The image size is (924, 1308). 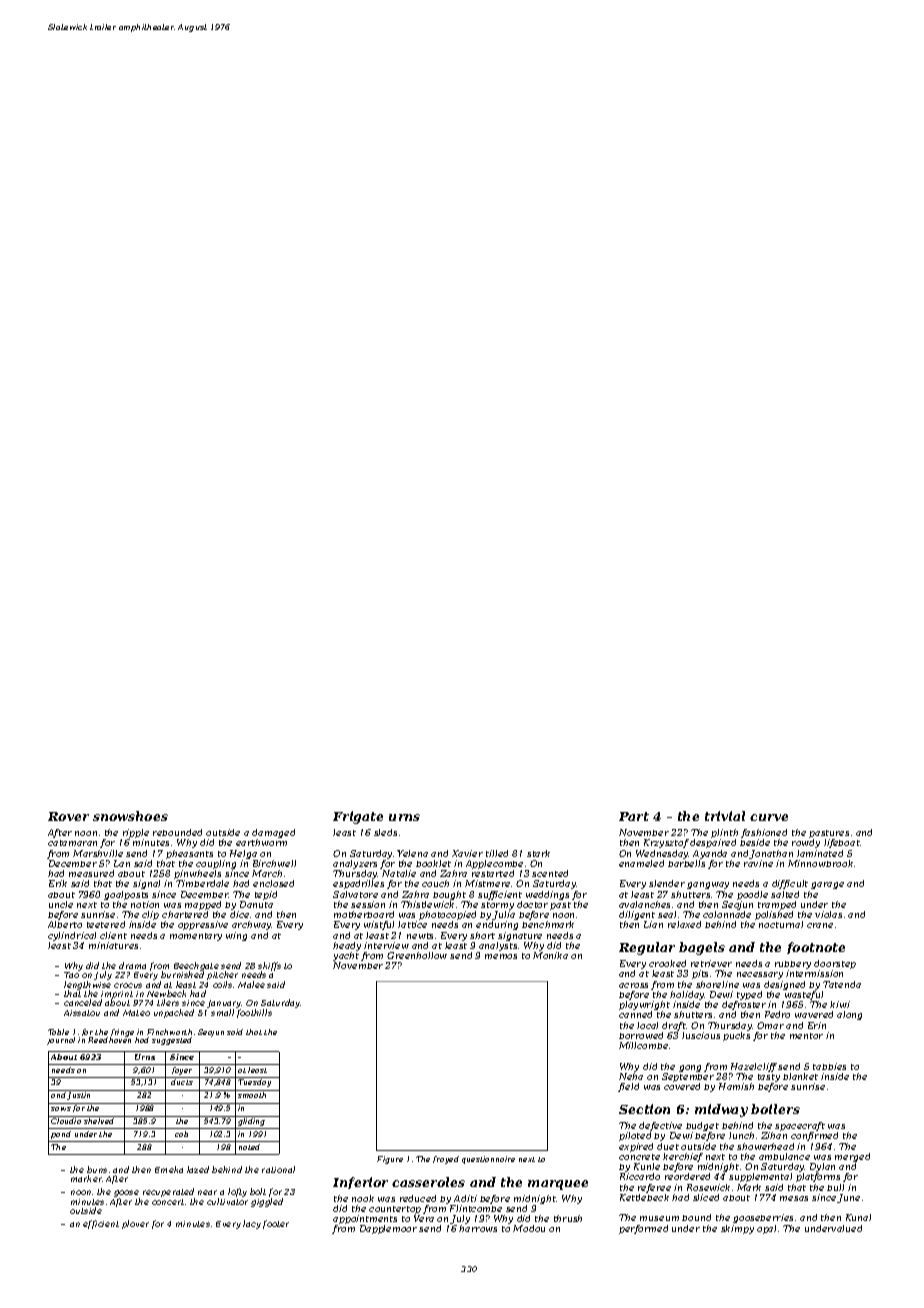 I want to click on necessary, so click(x=760, y=975).
